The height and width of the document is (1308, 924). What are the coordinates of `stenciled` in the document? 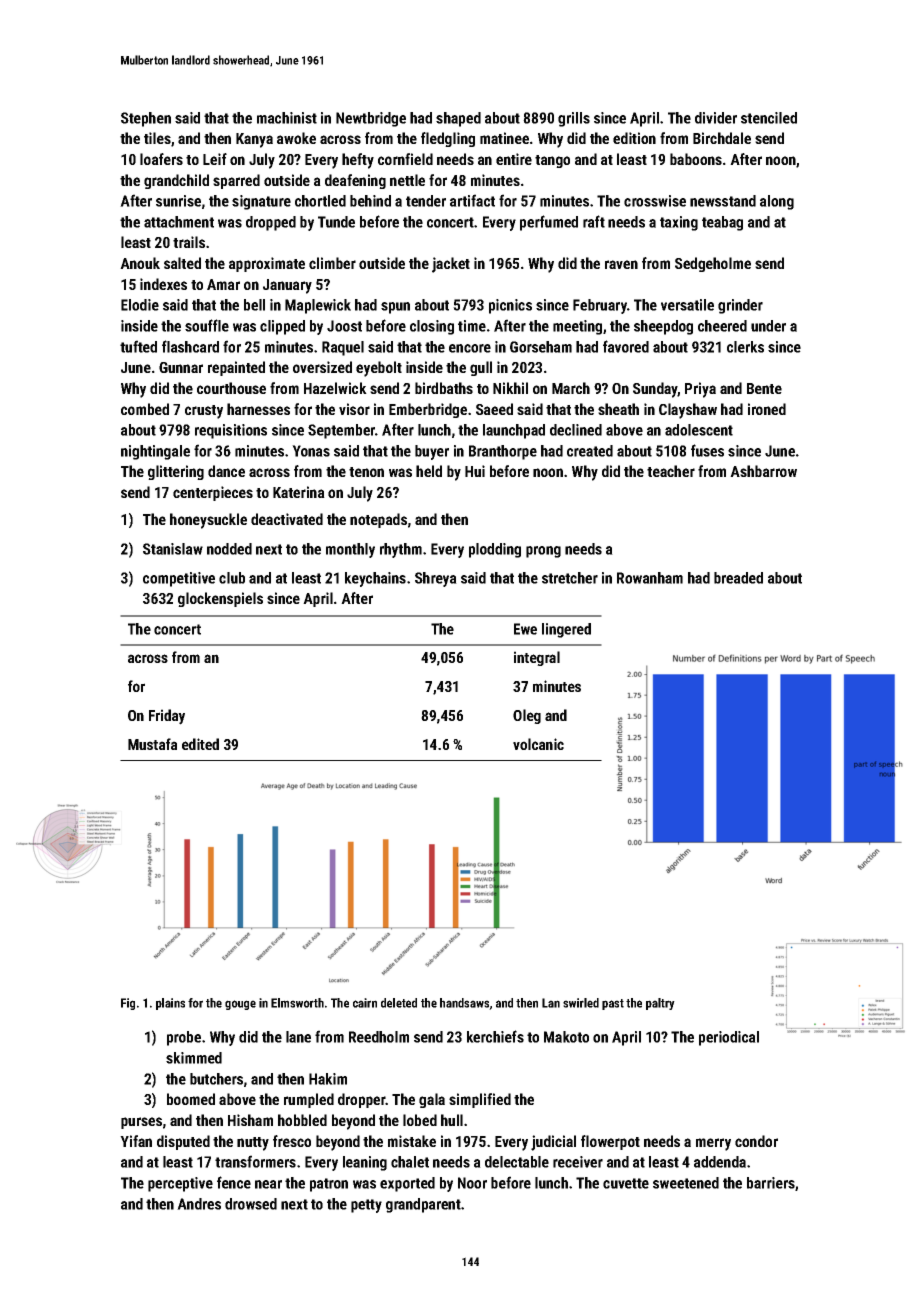 It's located at (769, 118).
